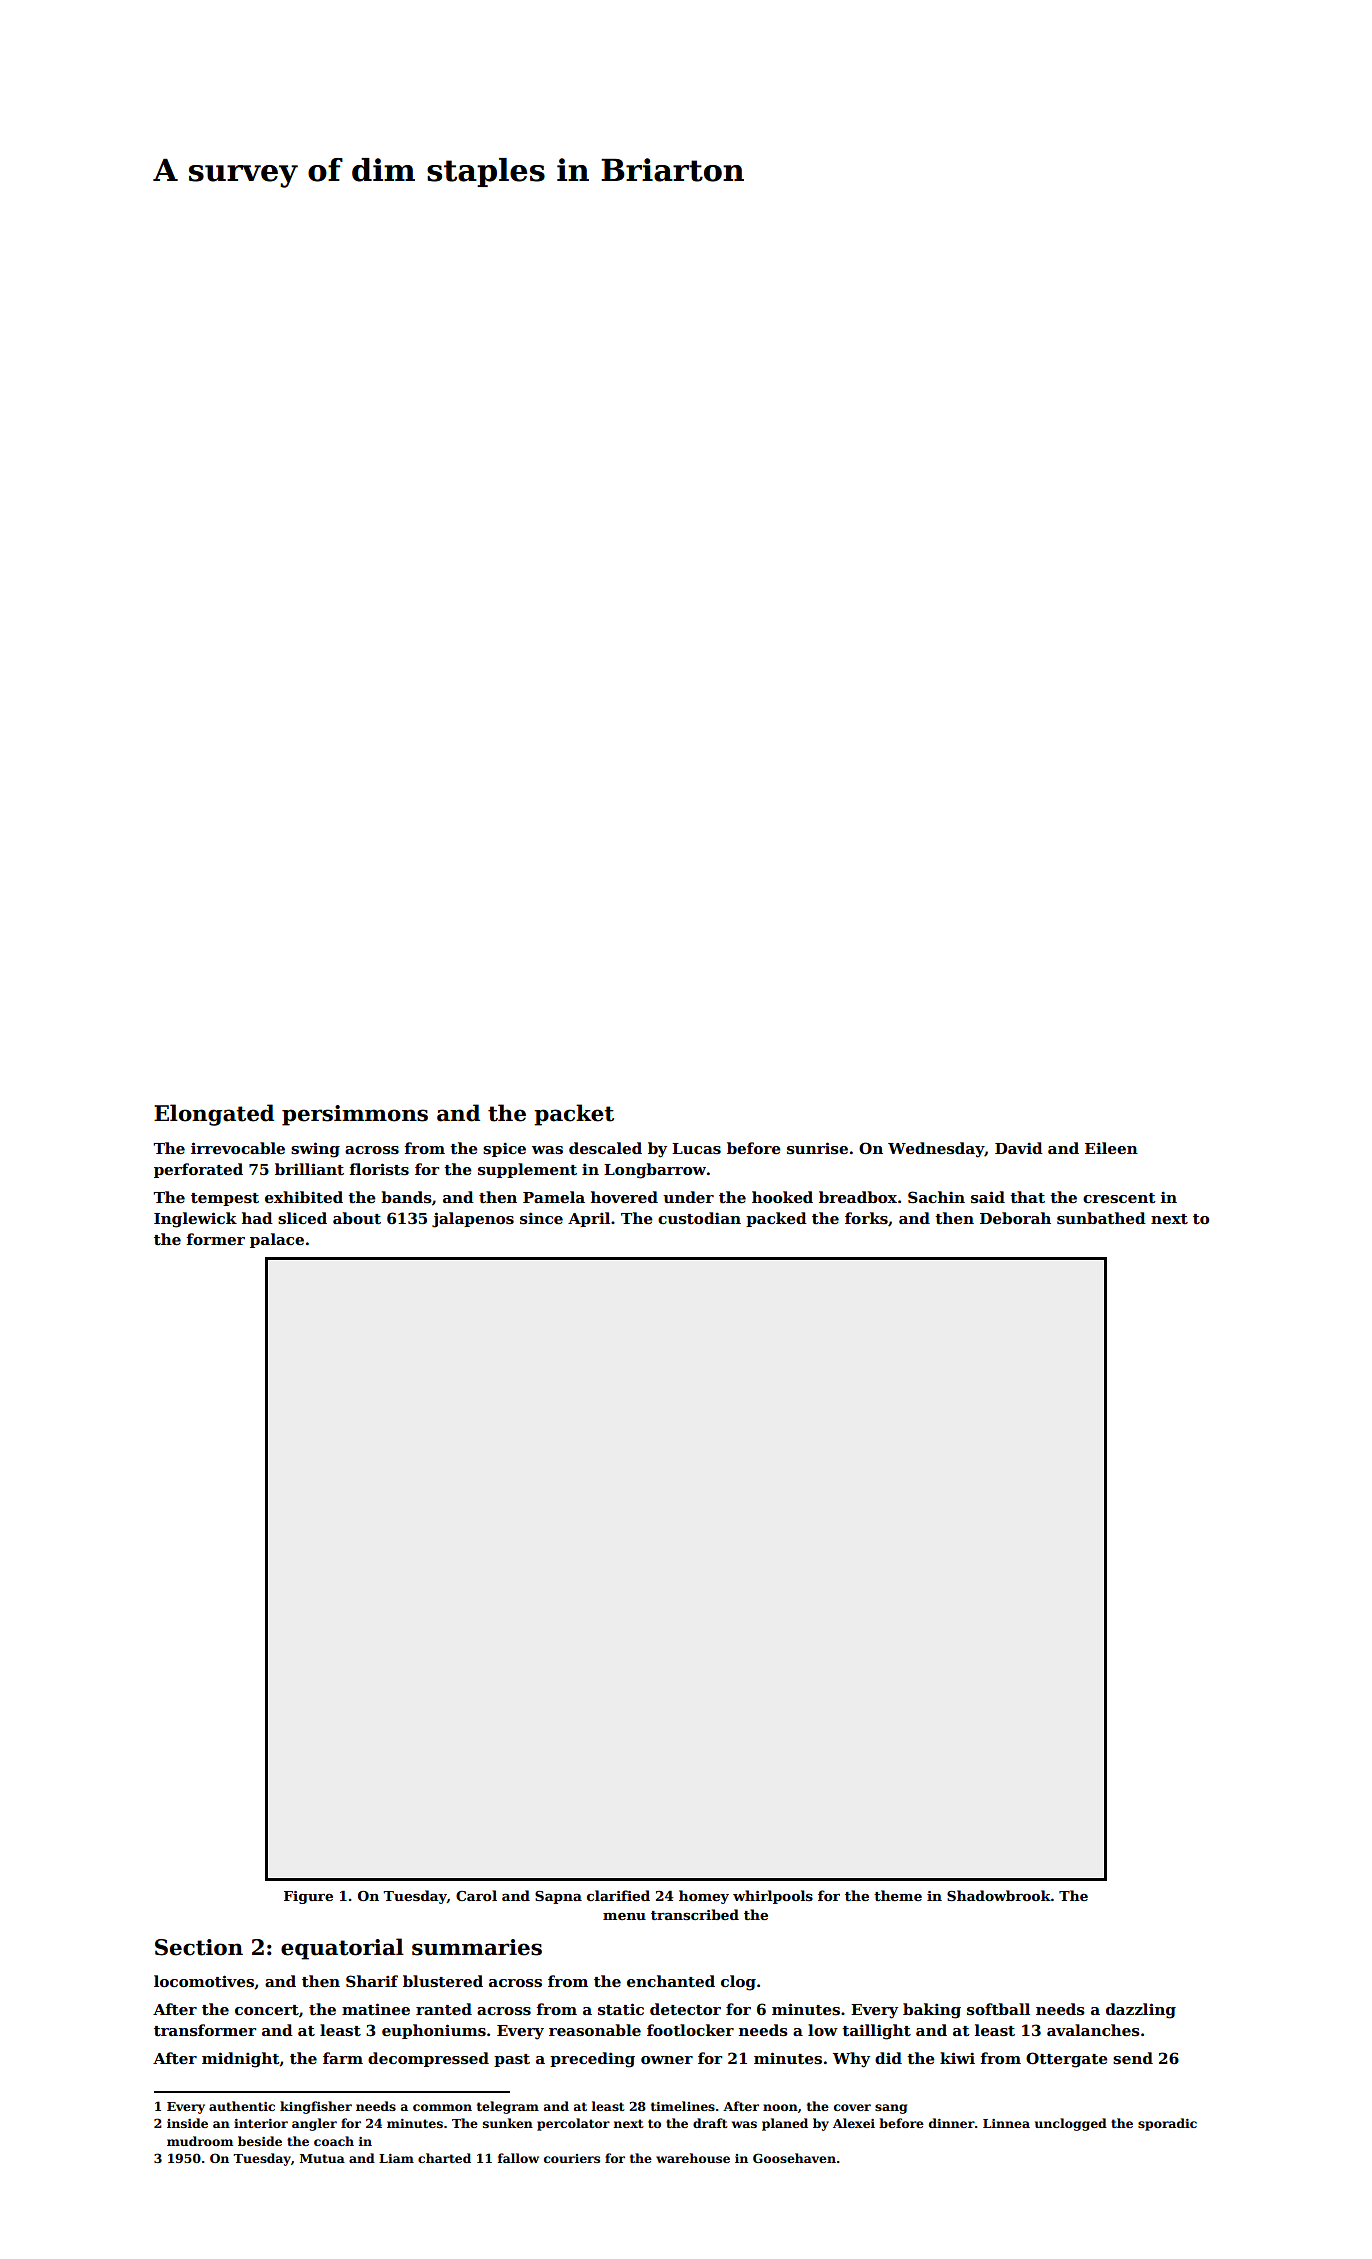 The image size is (1372, 2259). What do you see at coordinates (999, 1895) in the screenshot?
I see `Shadowbrook` at bounding box center [999, 1895].
